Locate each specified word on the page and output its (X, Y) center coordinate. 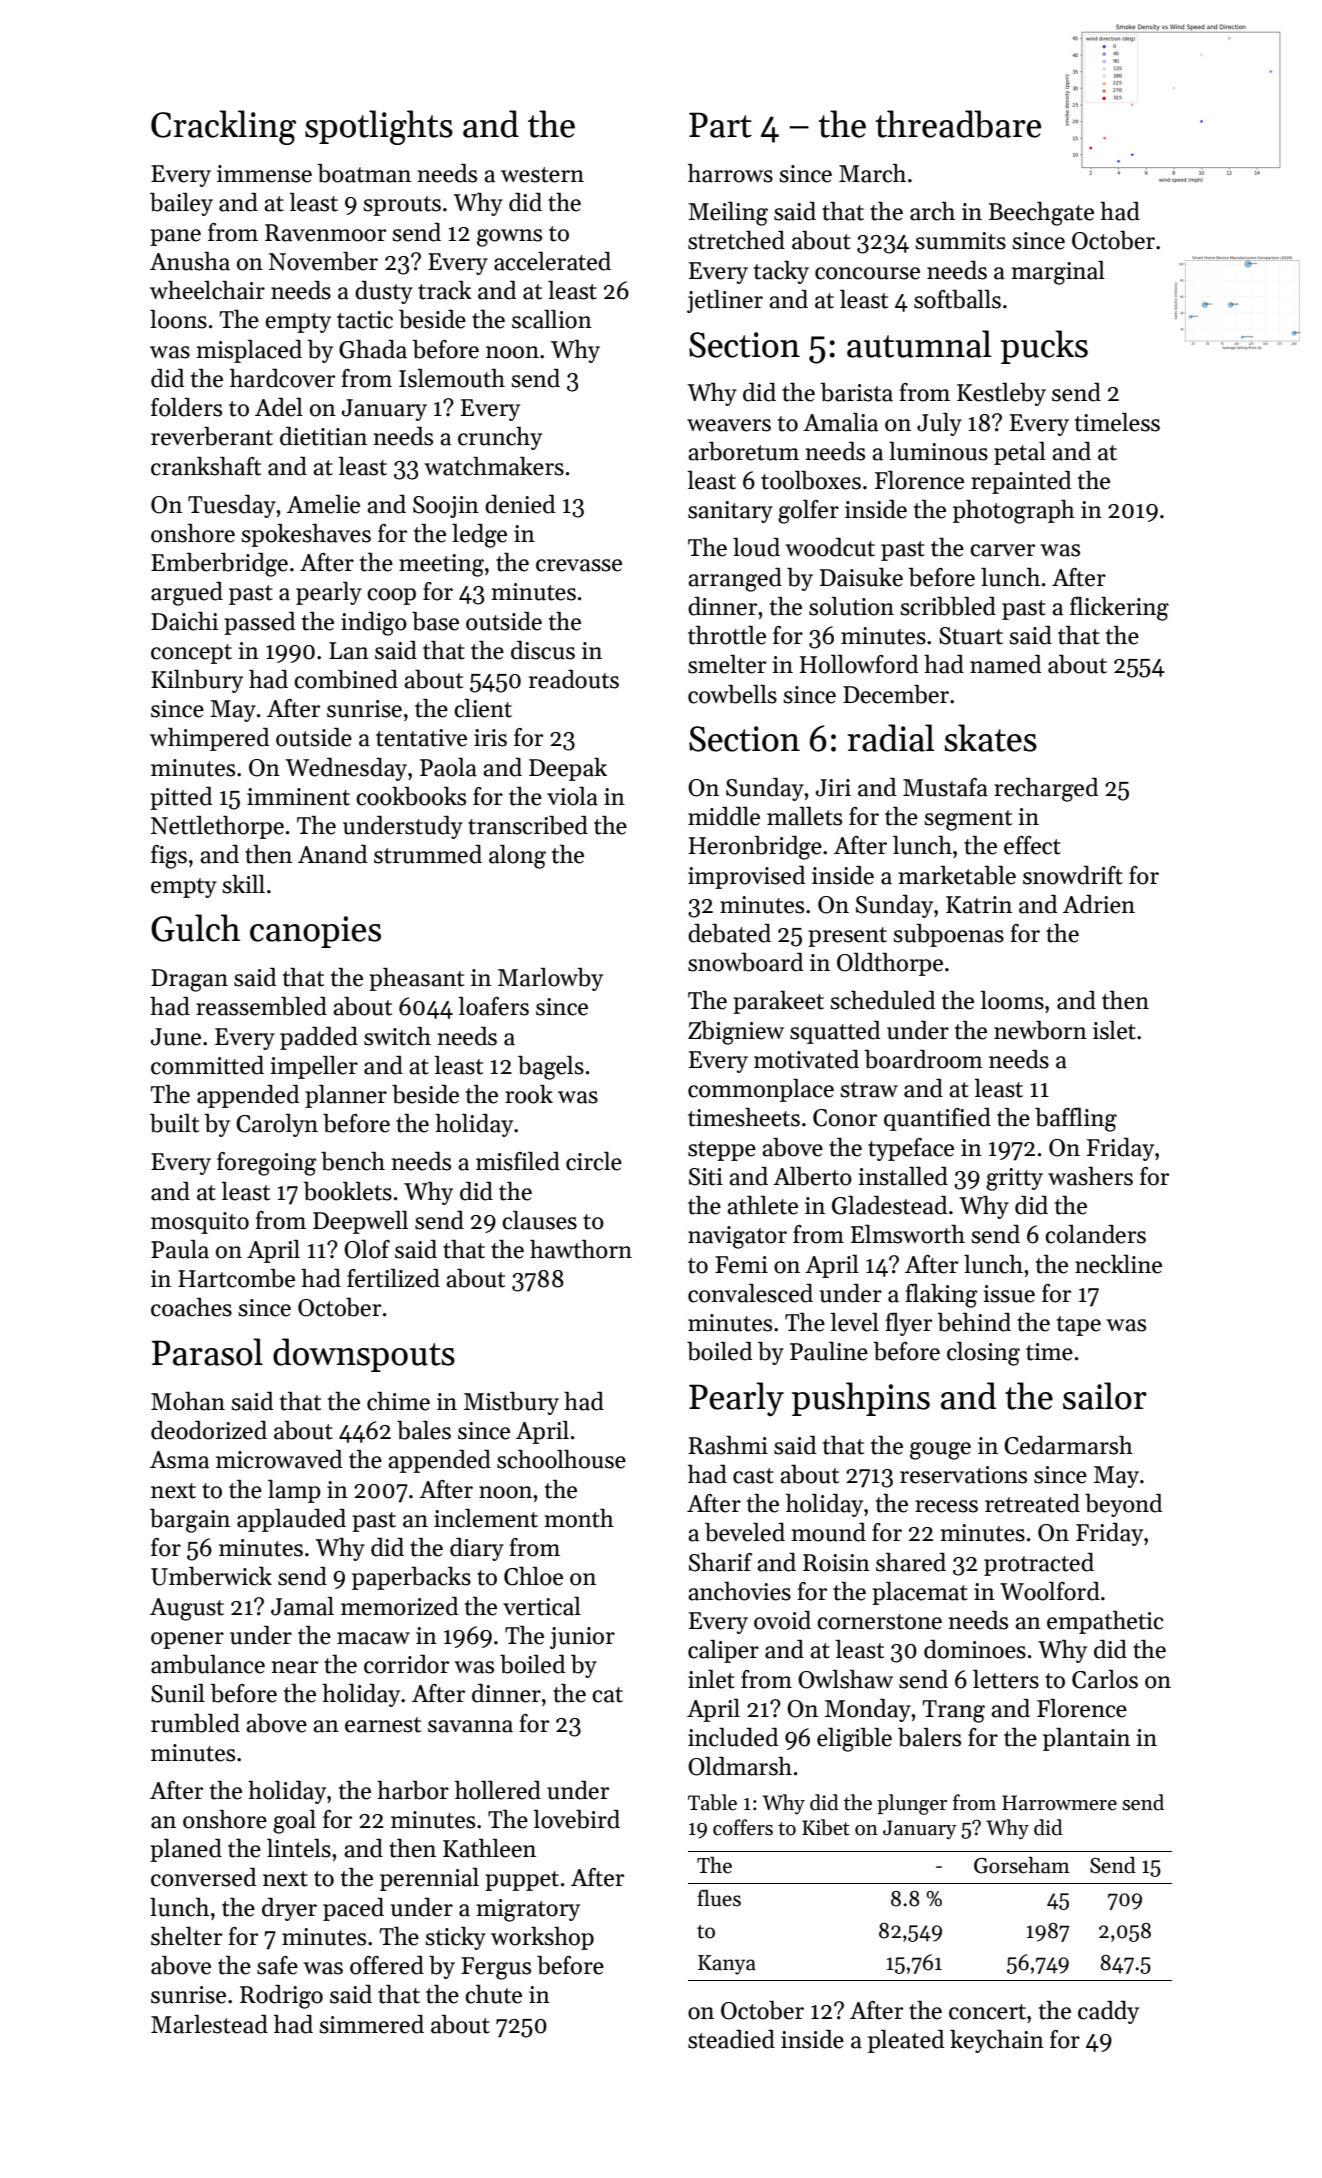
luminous (938, 451)
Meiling (728, 214)
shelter (186, 1936)
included (733, 1737)
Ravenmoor (325, 233)
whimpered (209, 739)
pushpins (861, 1399)
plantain (1086, 1739)
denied (520, 504)
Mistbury (511, 1403)
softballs (957, 299)
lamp (294, 1491)
